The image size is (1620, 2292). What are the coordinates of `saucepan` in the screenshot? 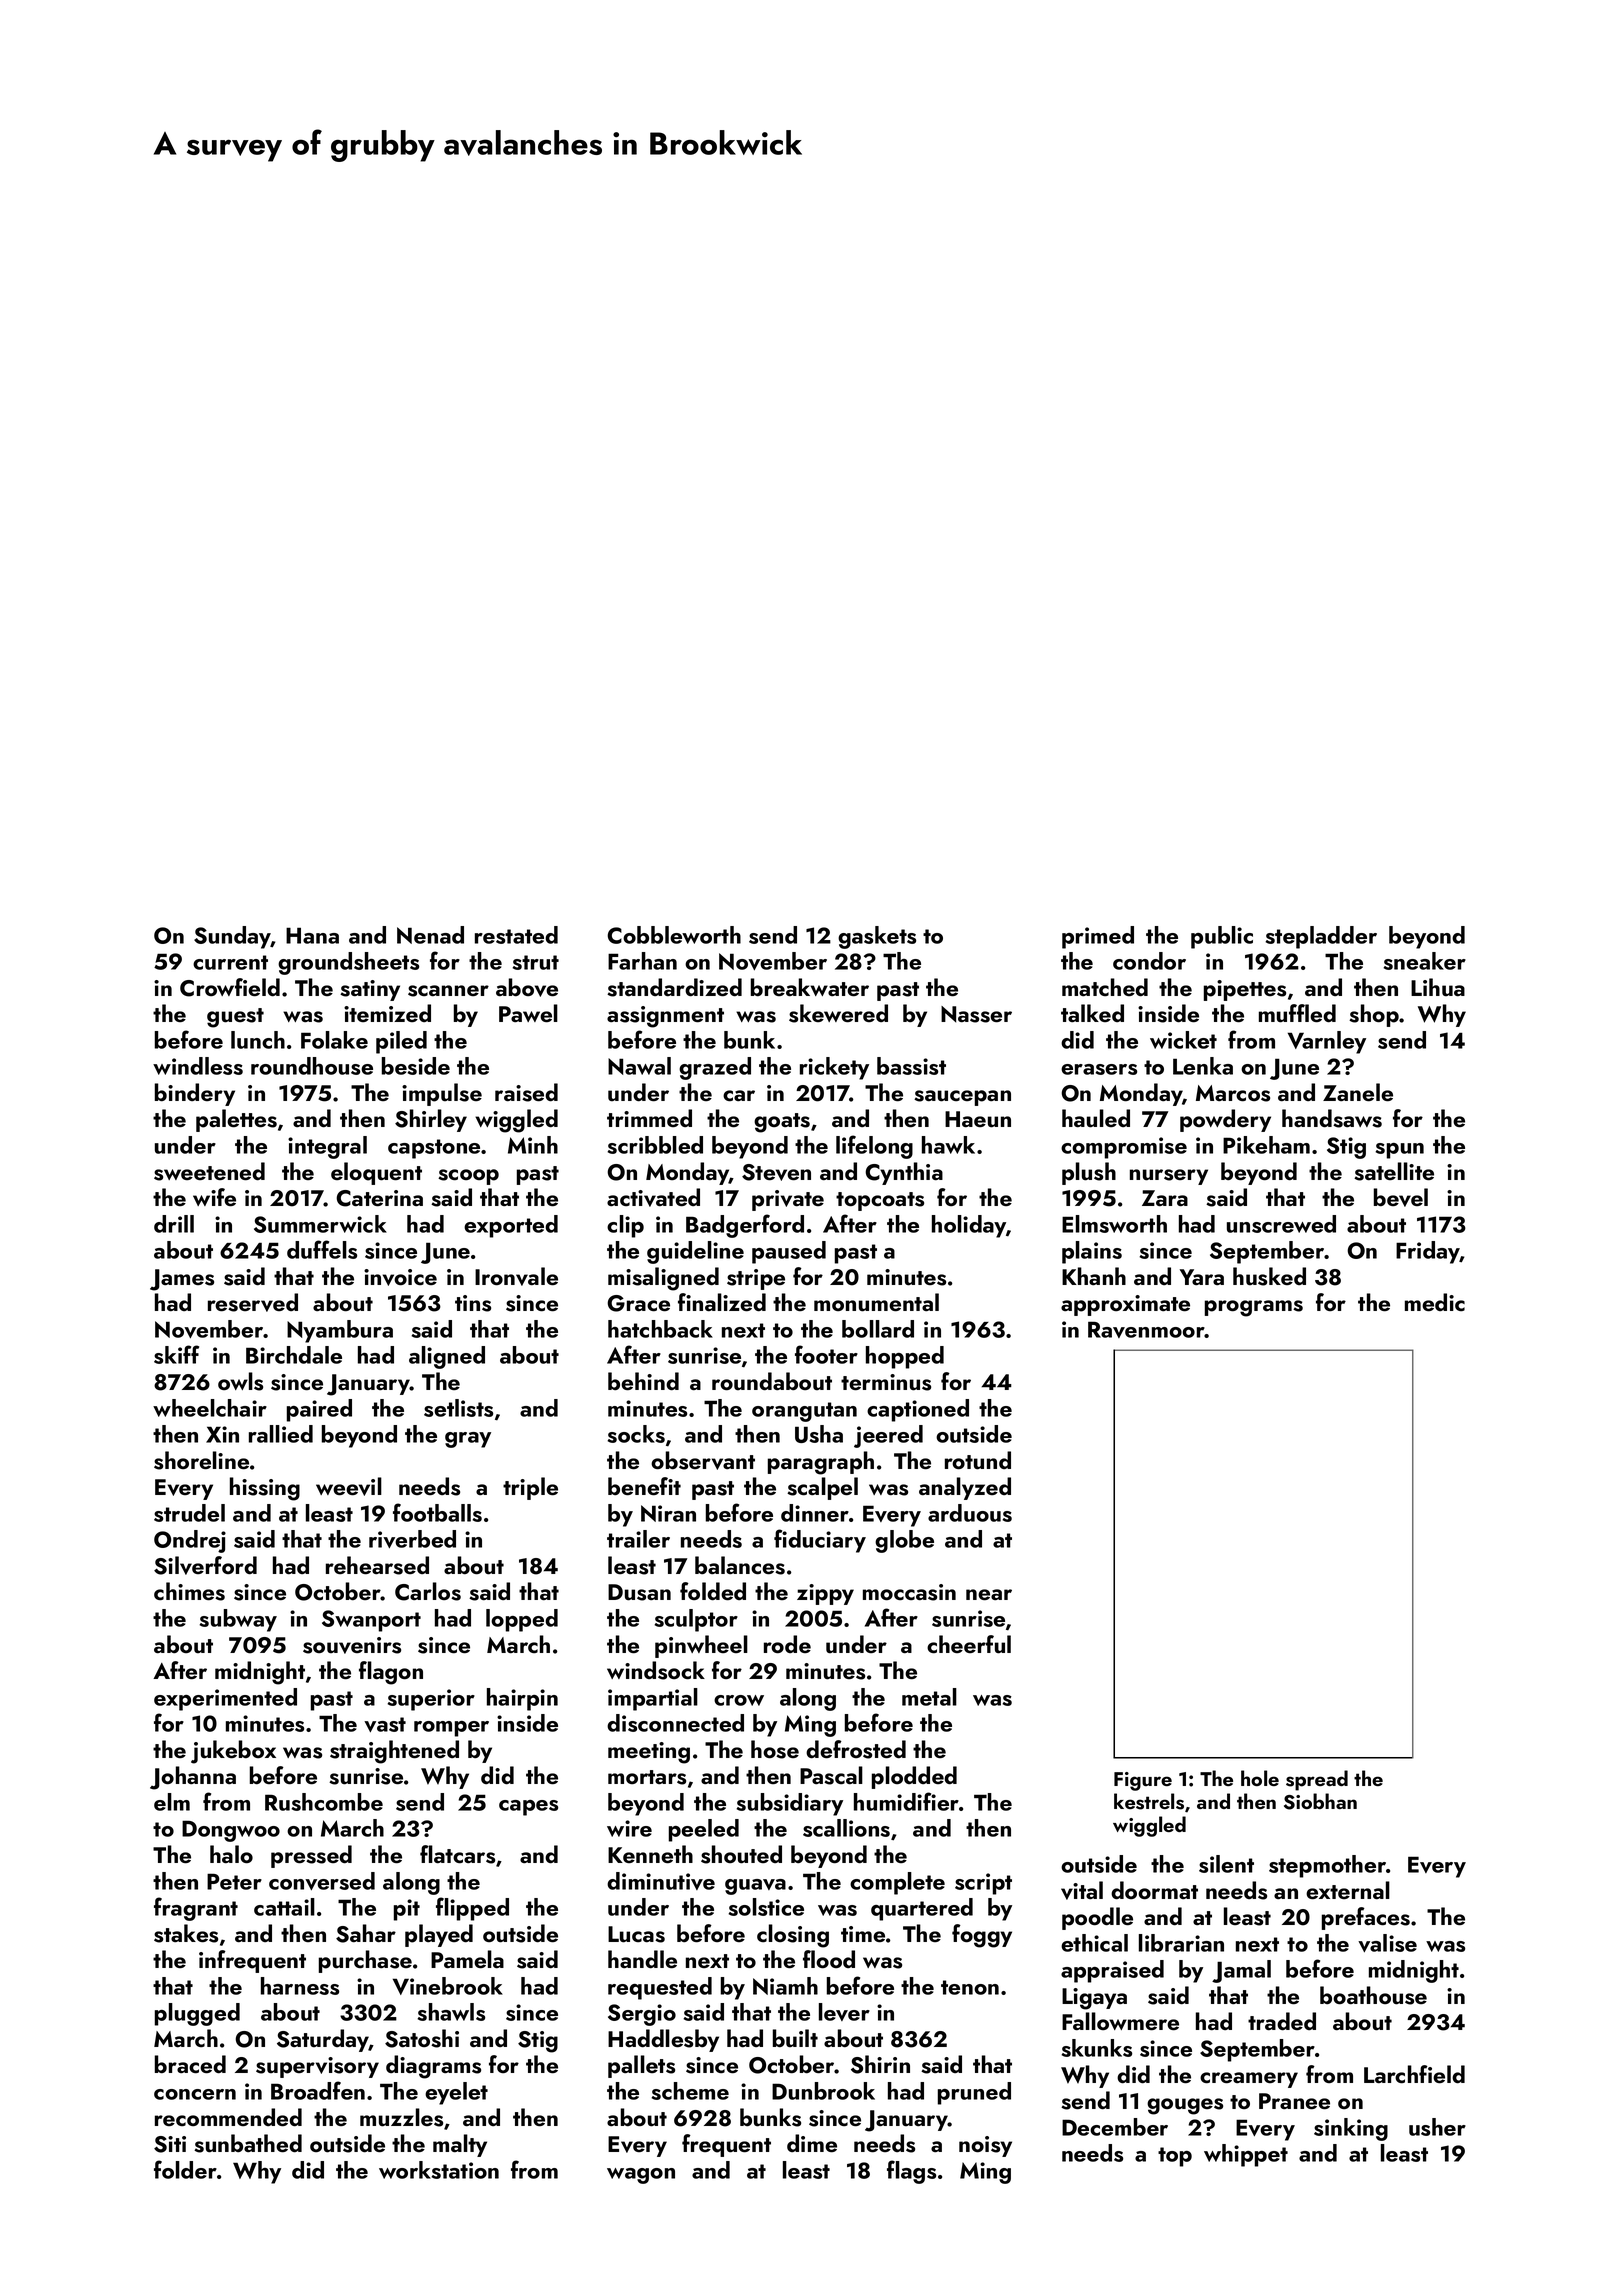 It's located at (962, 1098).
